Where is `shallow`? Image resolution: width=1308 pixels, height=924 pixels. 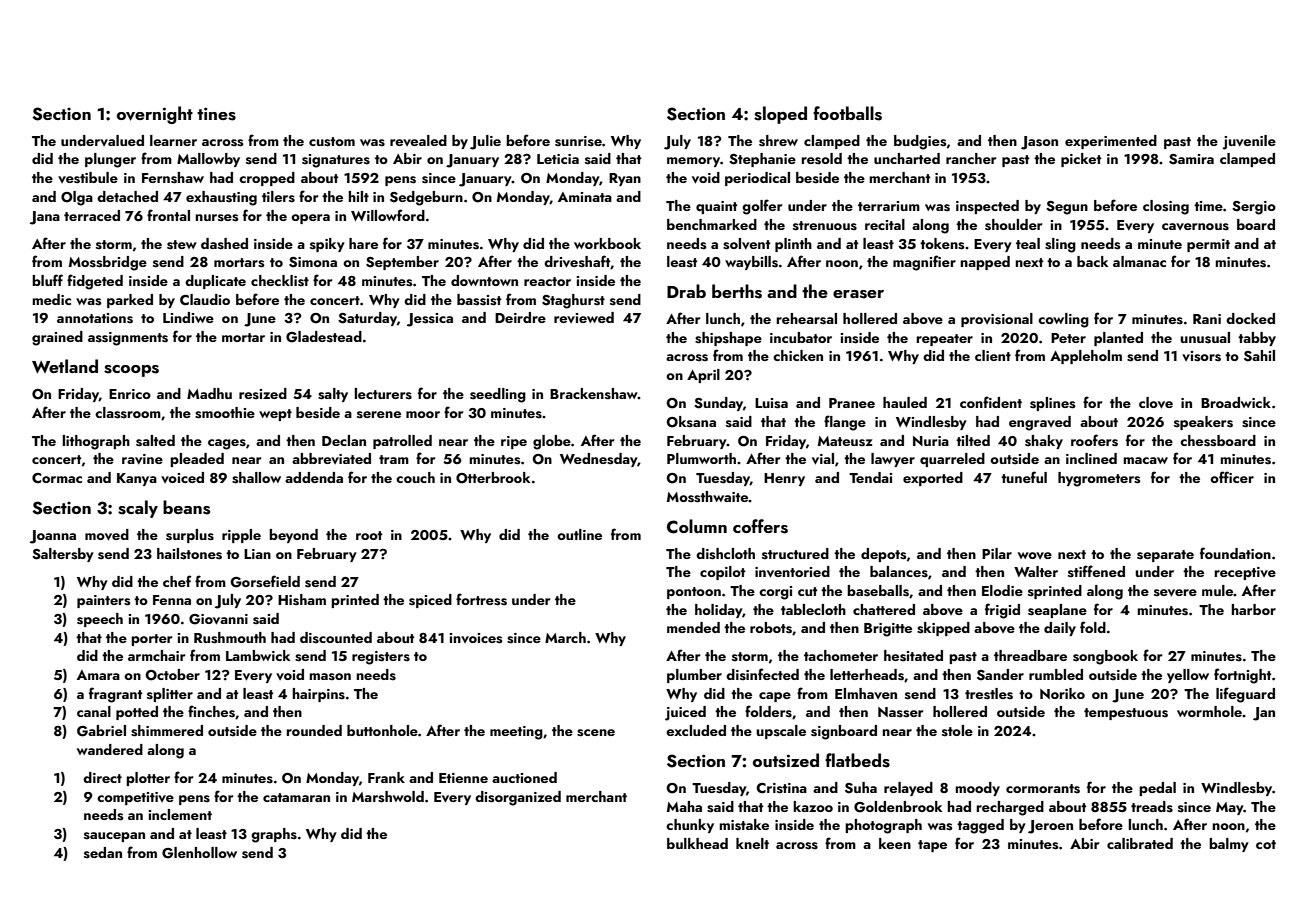
shallow is located at coordinates (256, 478).
